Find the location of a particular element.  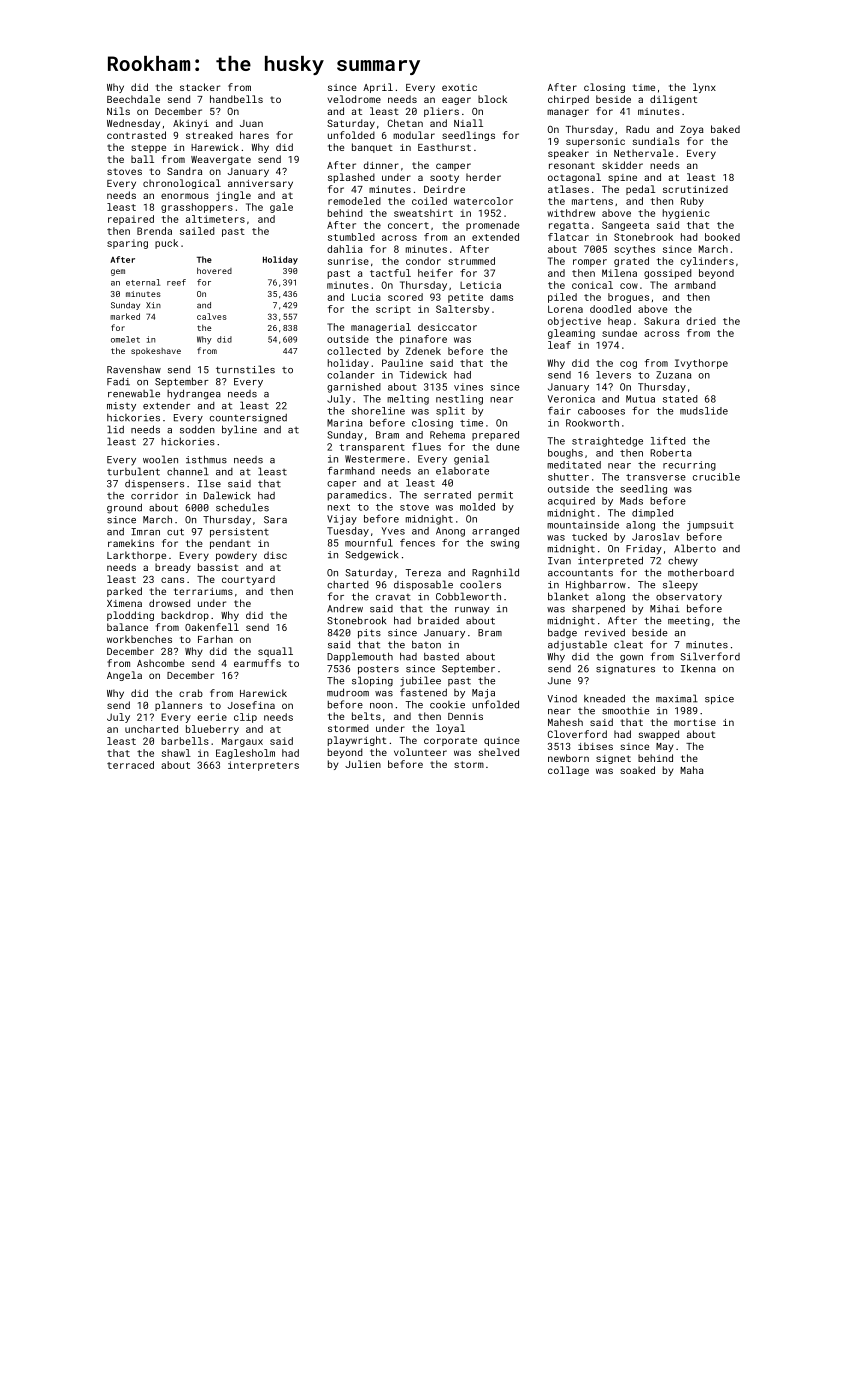

planners is located at coordinates (179, 706).
